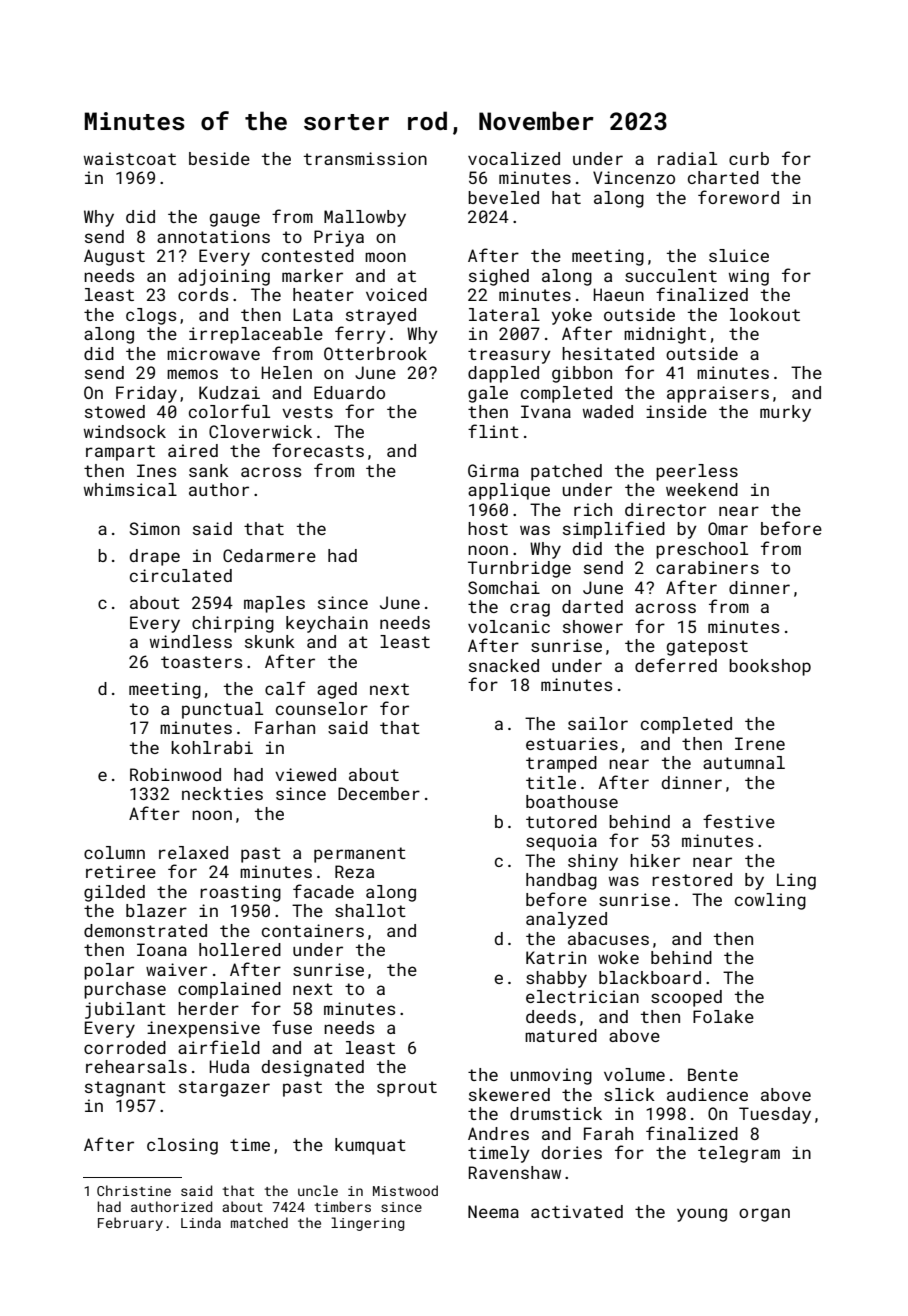  I want to click on curb, so click(749, 158).
